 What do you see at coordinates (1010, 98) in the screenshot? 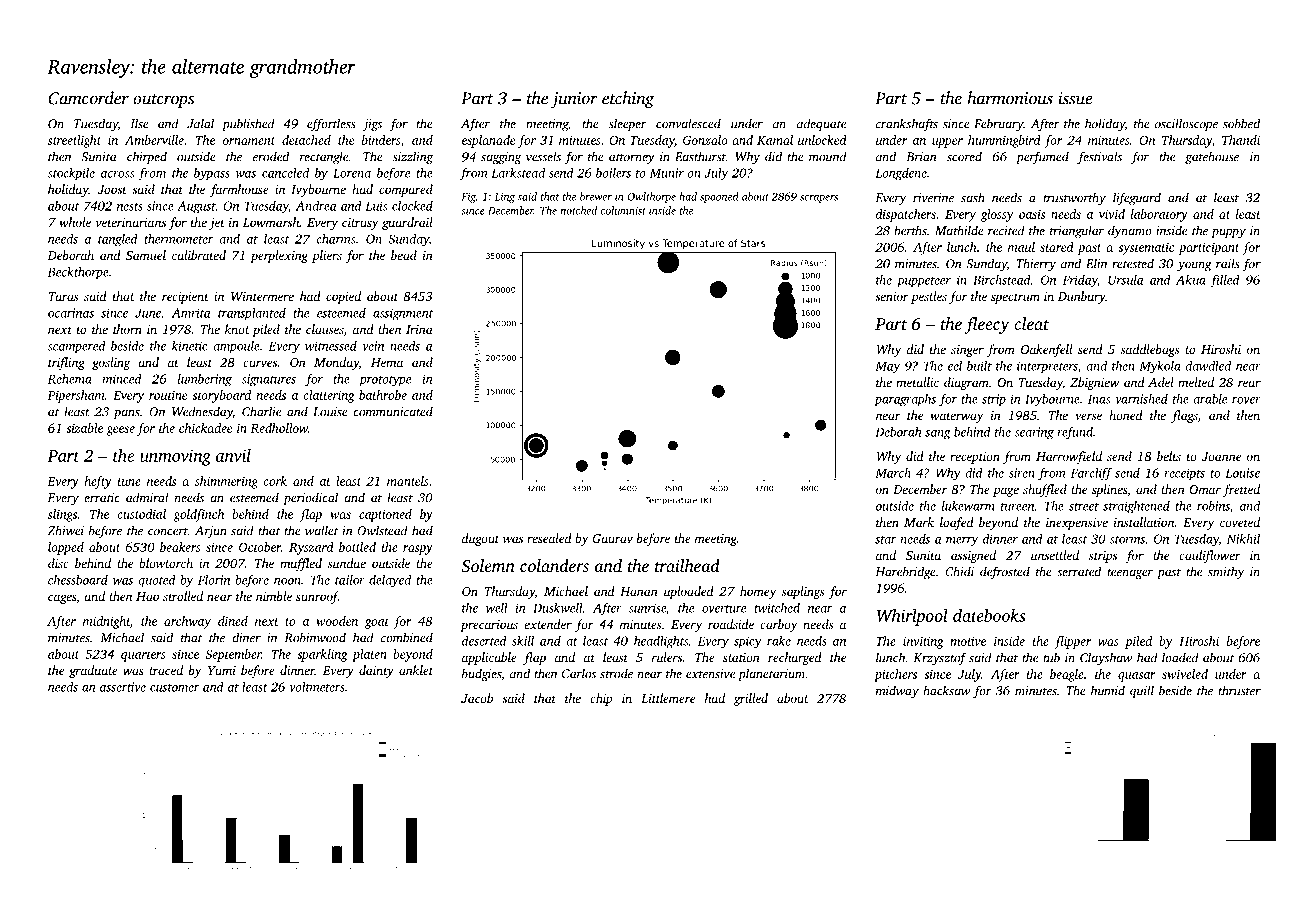
I see `harmonious` at bounding box center [1010, 98].
